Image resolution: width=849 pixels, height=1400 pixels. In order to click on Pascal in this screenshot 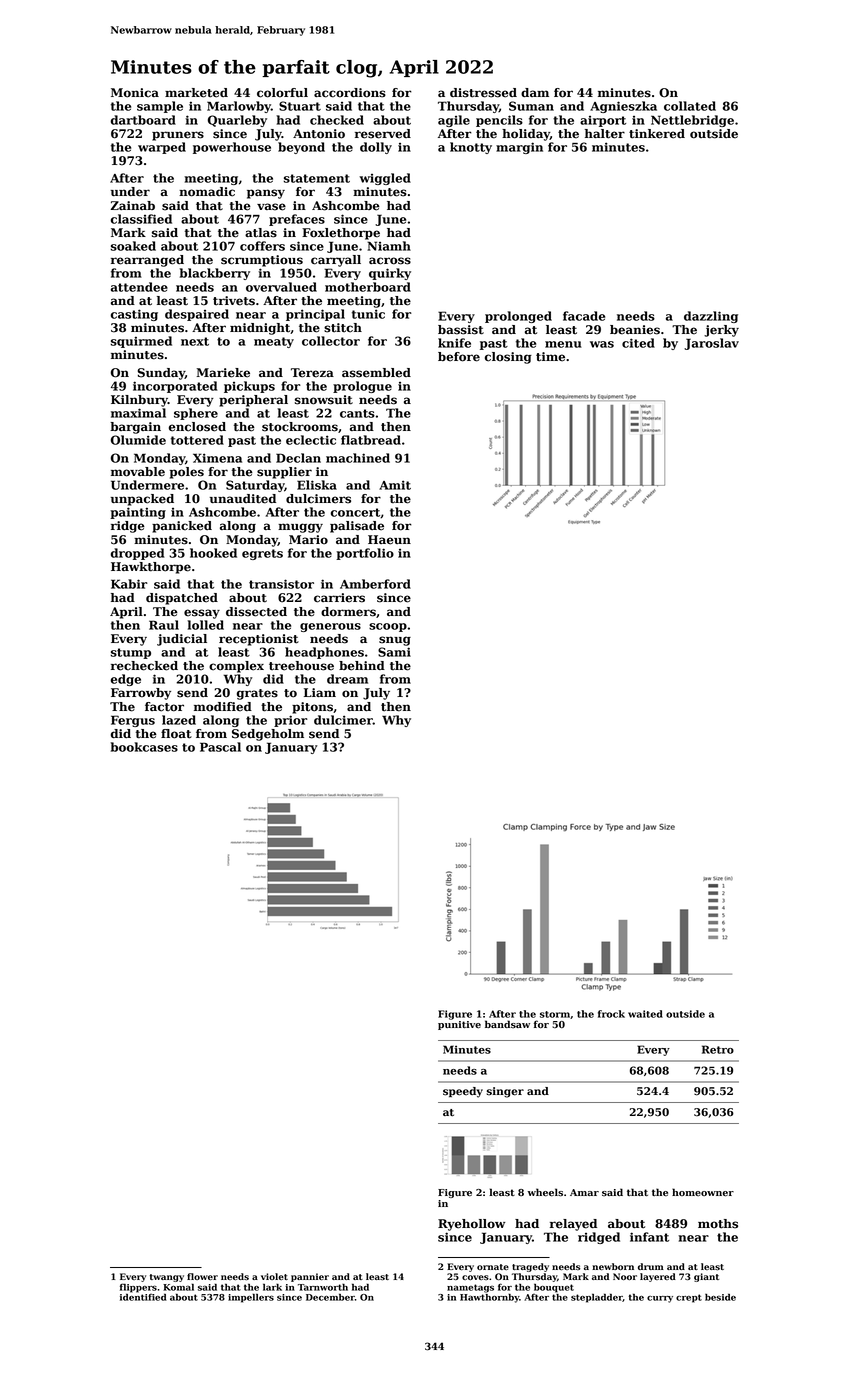, I will do `click(220, 747)`.
